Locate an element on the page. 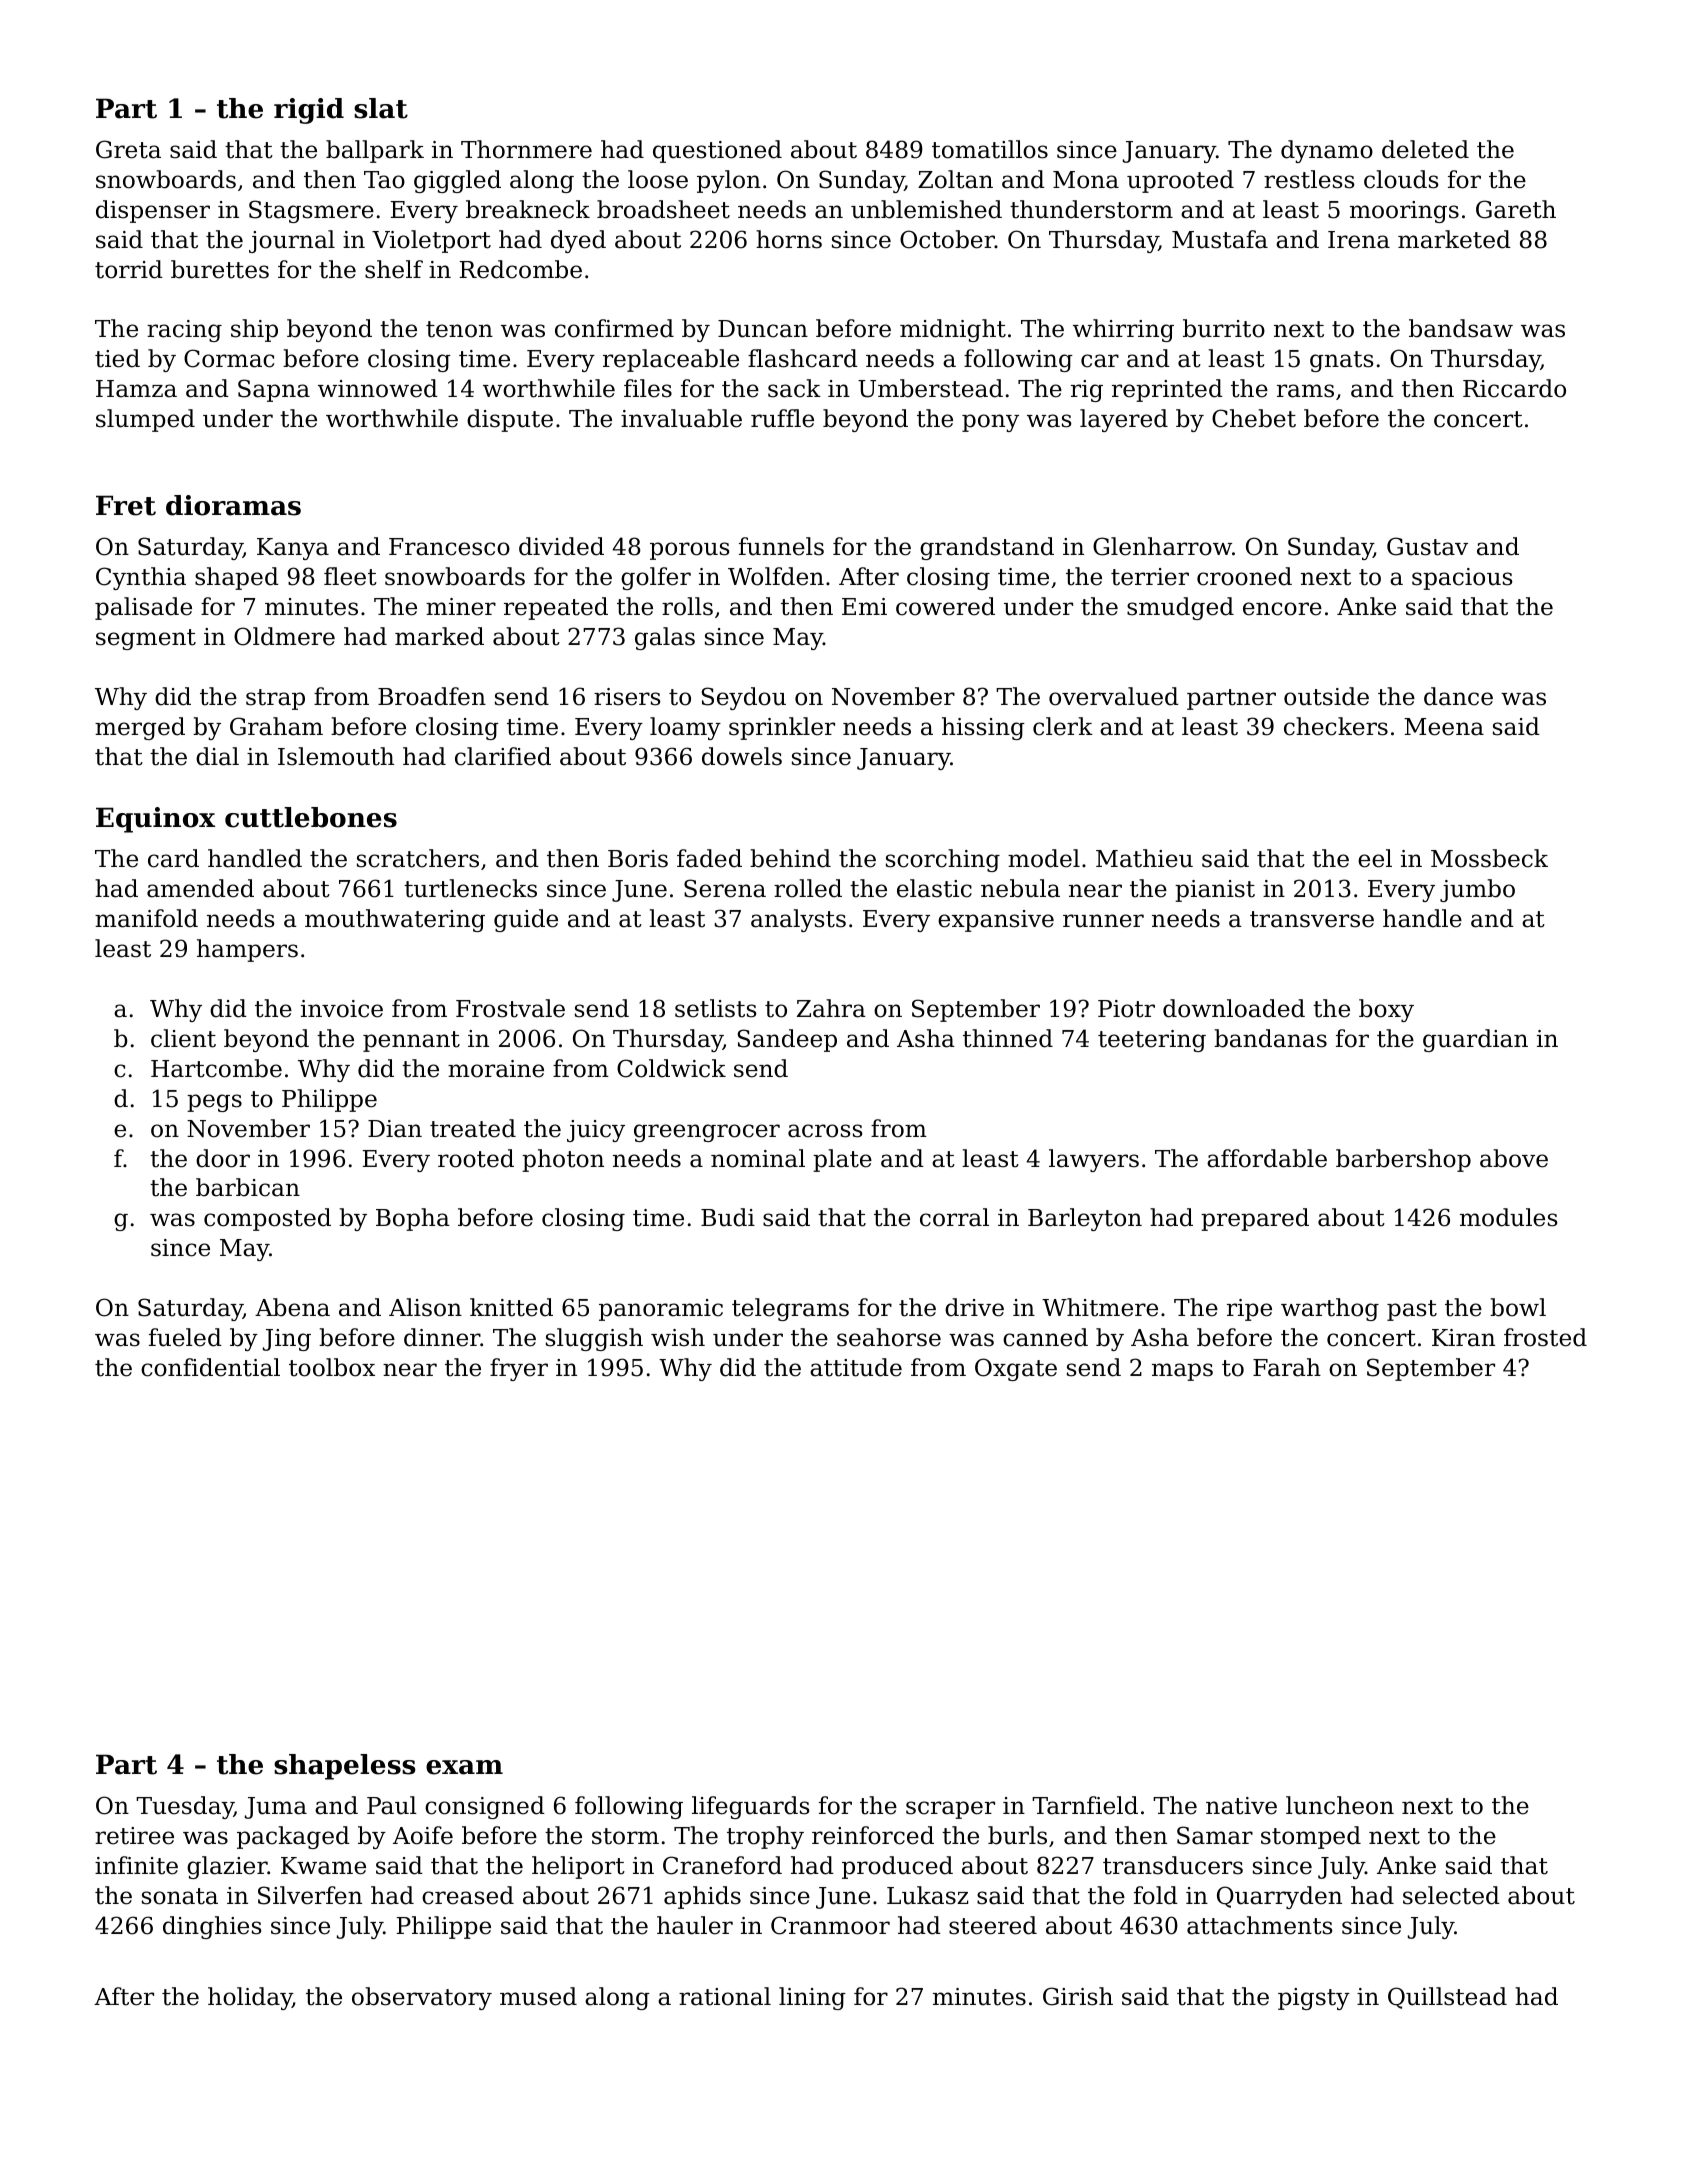 The height and width of the document is (2178, 1683). marketed is located at coordinates (1454, 239).
